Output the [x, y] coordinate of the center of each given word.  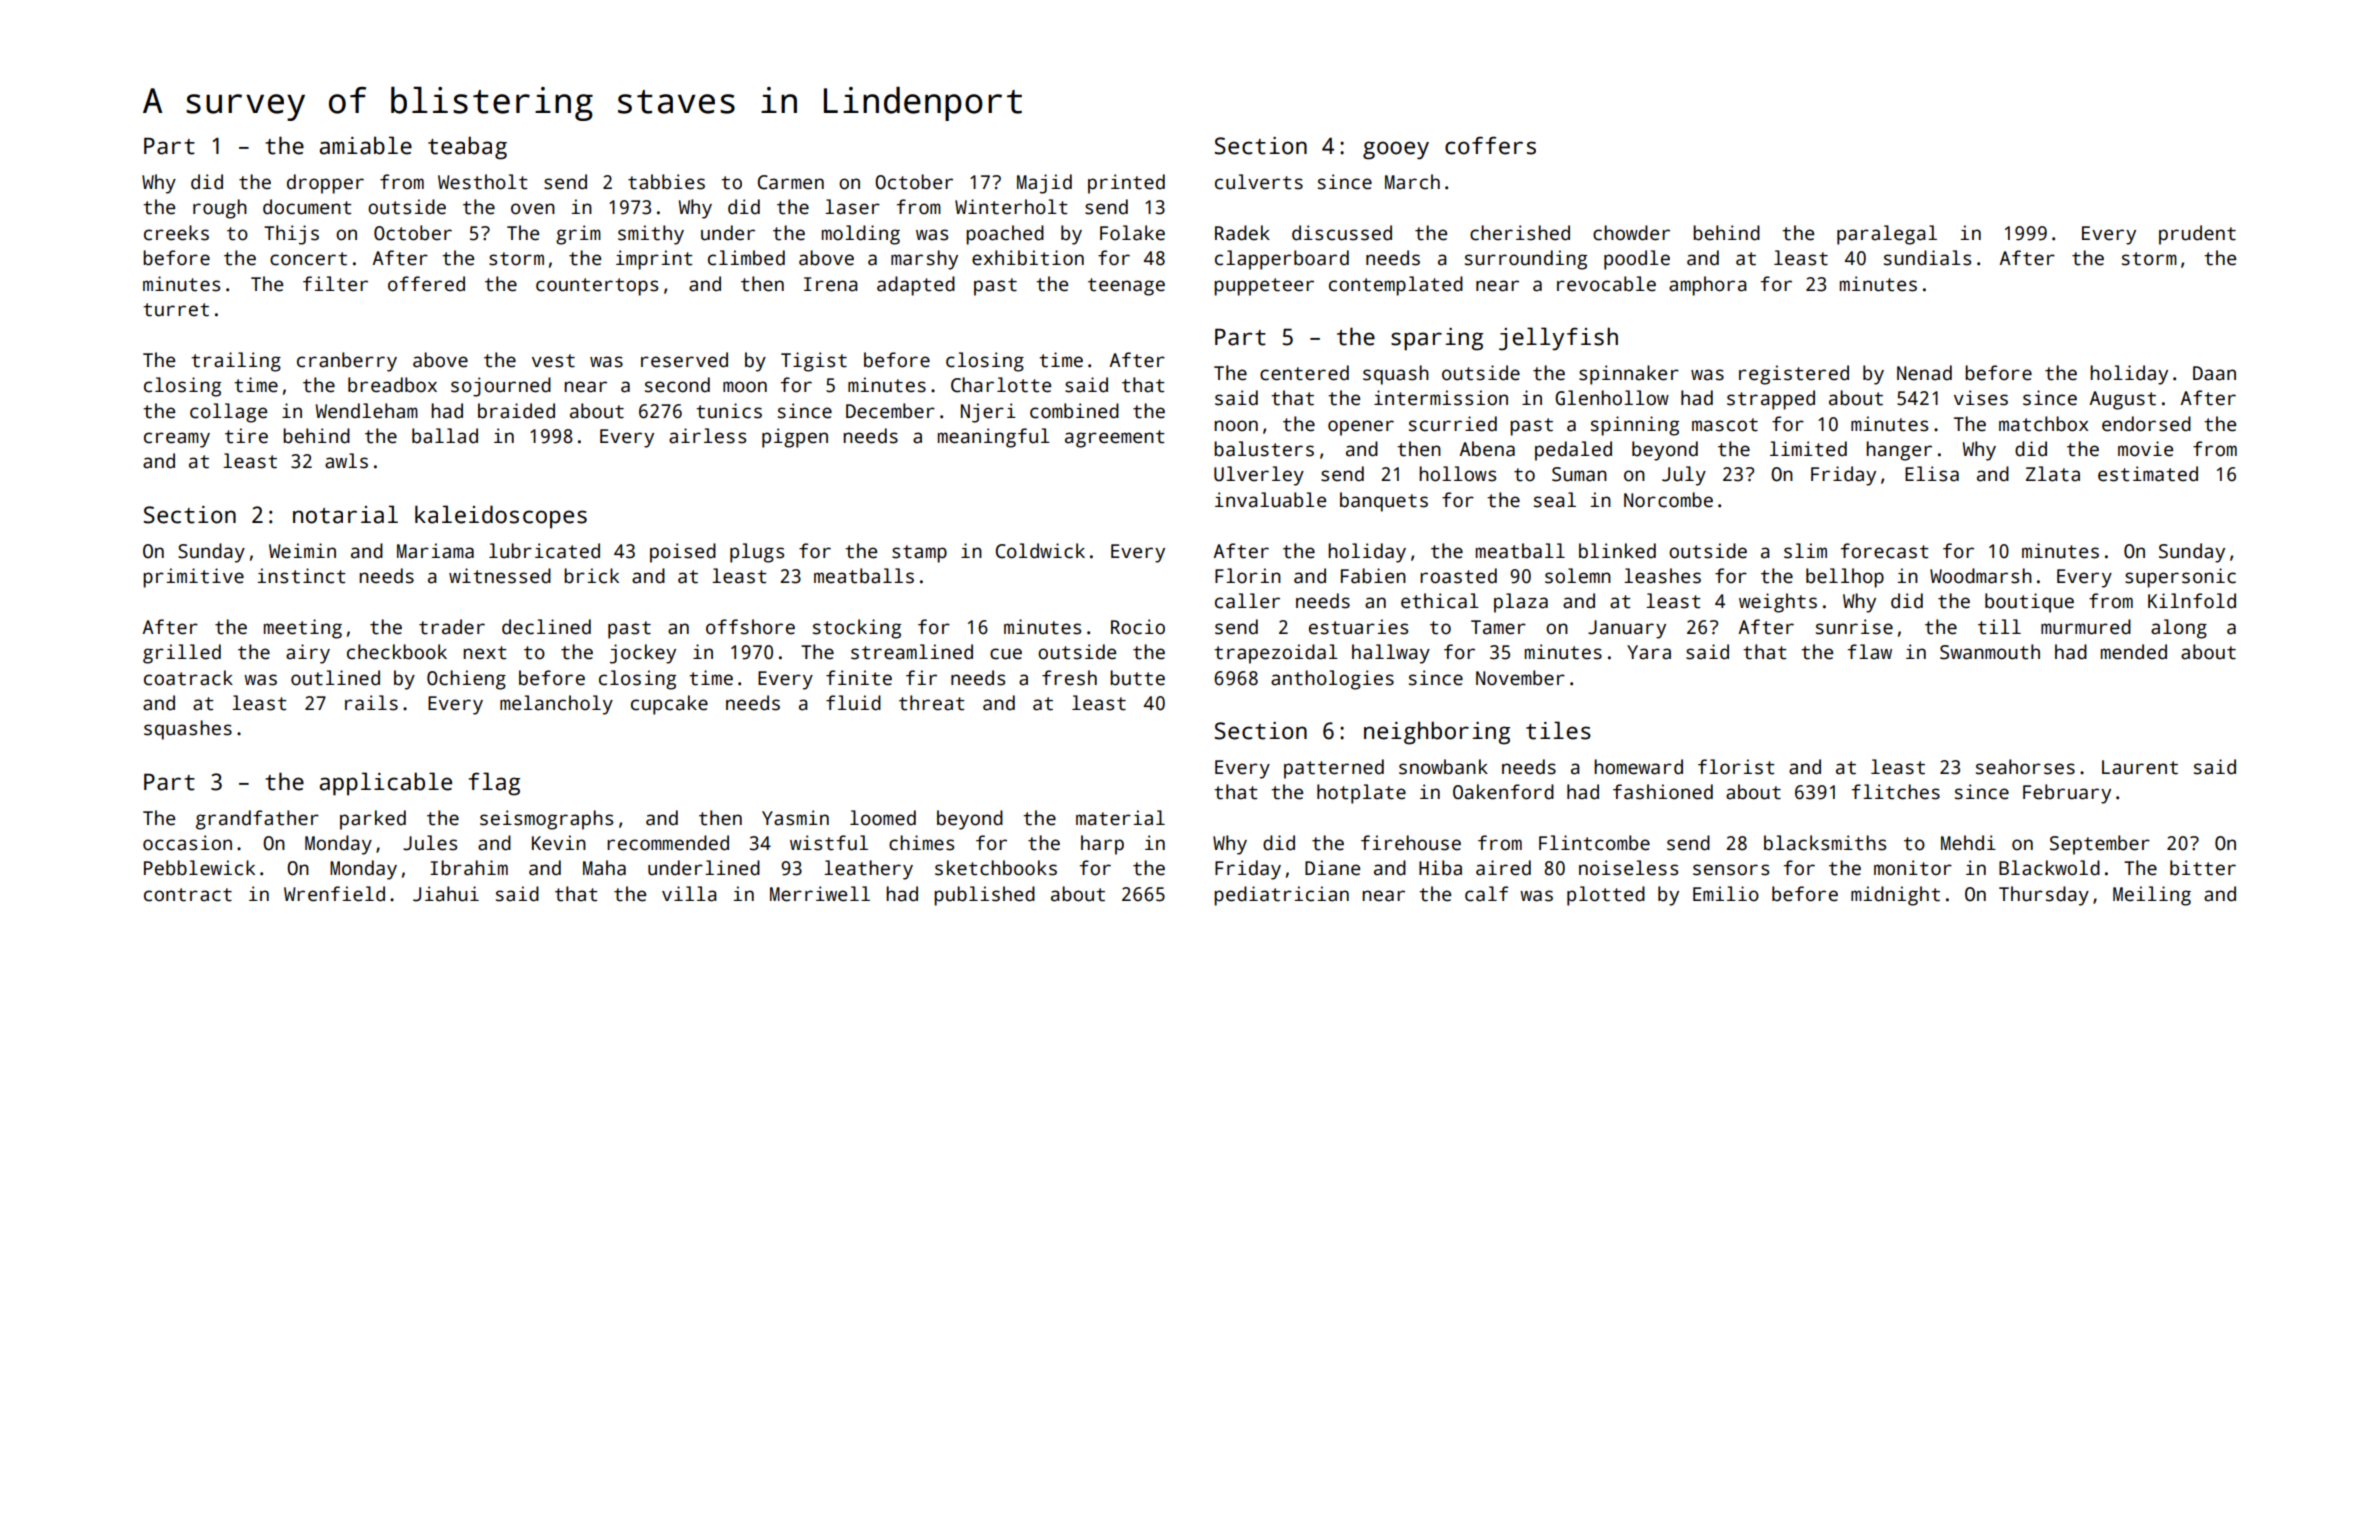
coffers [1490, 145]
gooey [1396, 150]
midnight [1895, 896]
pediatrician [1281, 896]
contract [188, 895]
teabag [467, 148]
